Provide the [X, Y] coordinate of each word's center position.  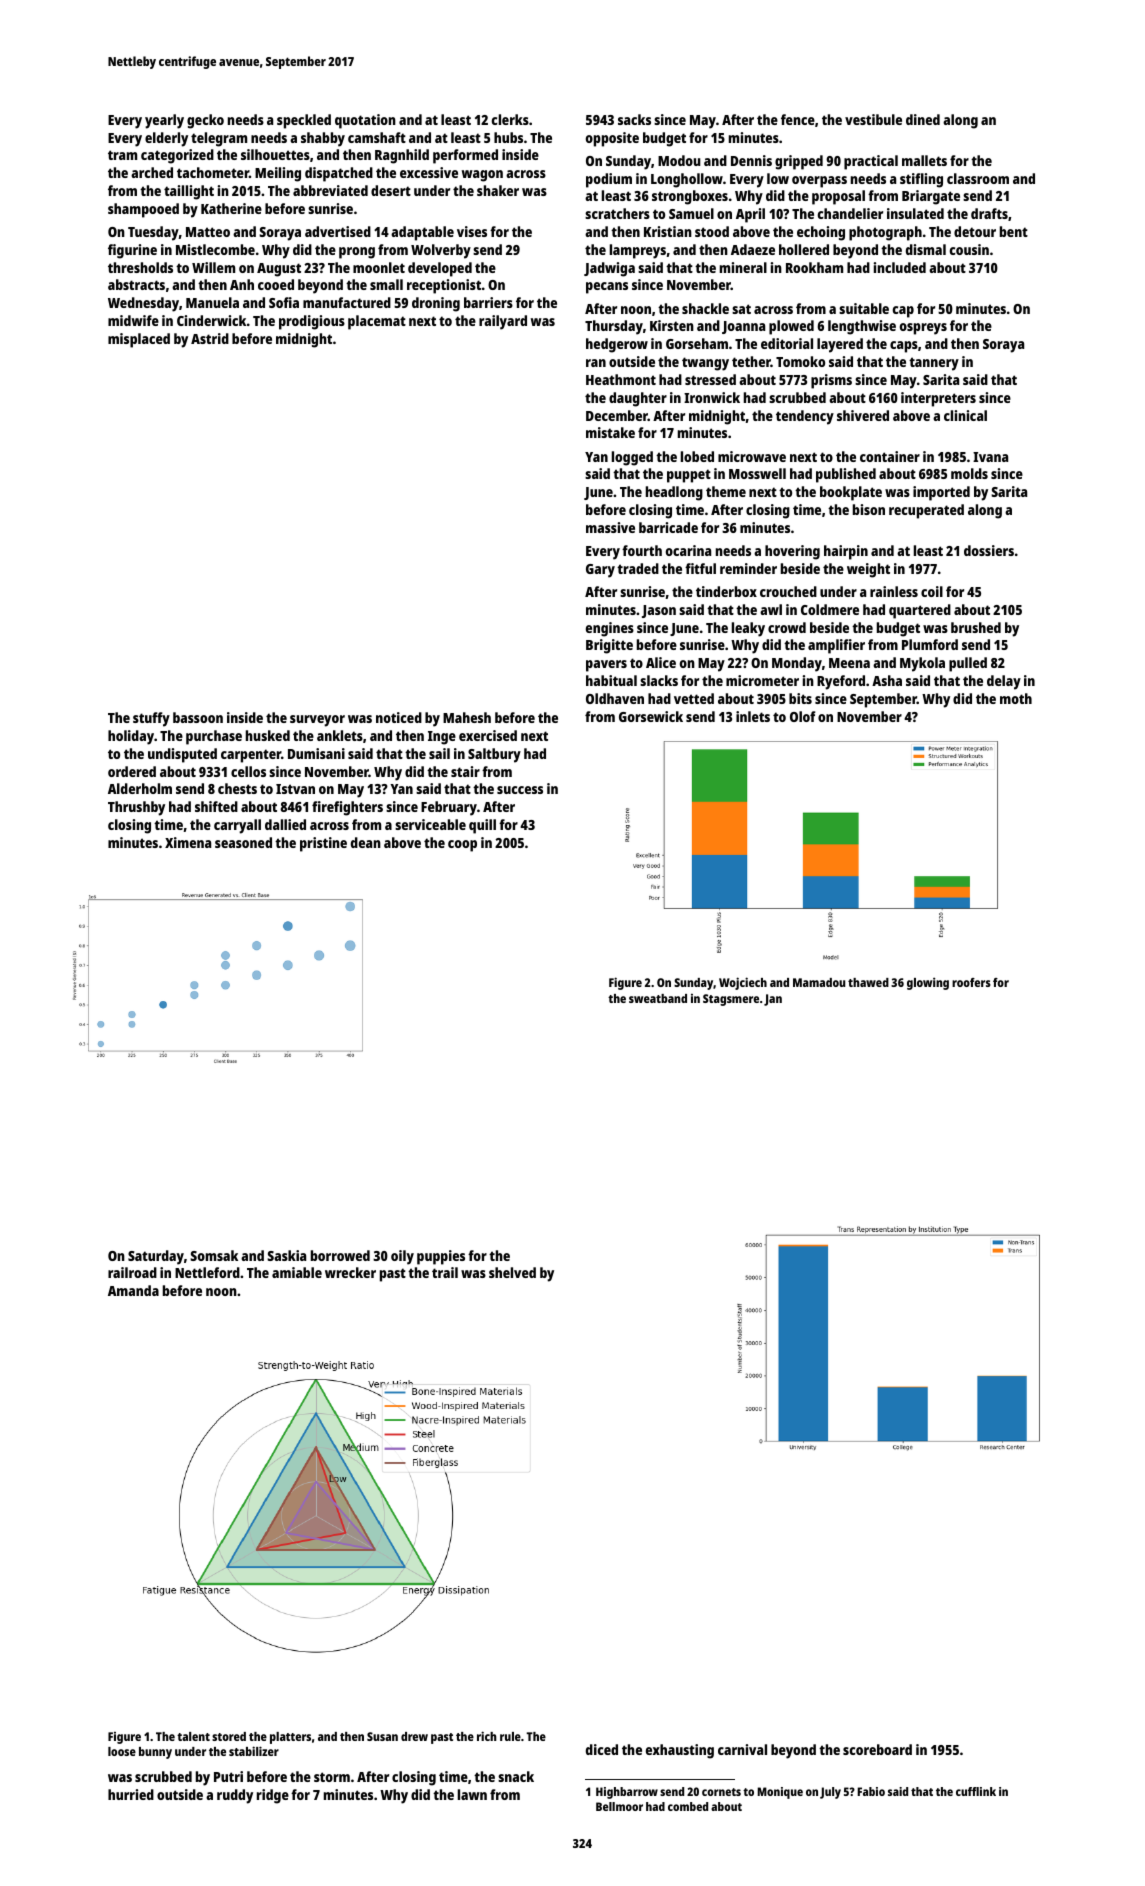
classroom [978, 178]
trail [445, 1272]
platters [290, 1738]
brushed [976, 627]
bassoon [198, 717]
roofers [971, 982]
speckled [304, 121]
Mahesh [467, 717]
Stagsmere [731, 1000]
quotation [365, 121]
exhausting [680, 1751]
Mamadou [819, 982]
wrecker [350, 1272]
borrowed [340, 1255]
